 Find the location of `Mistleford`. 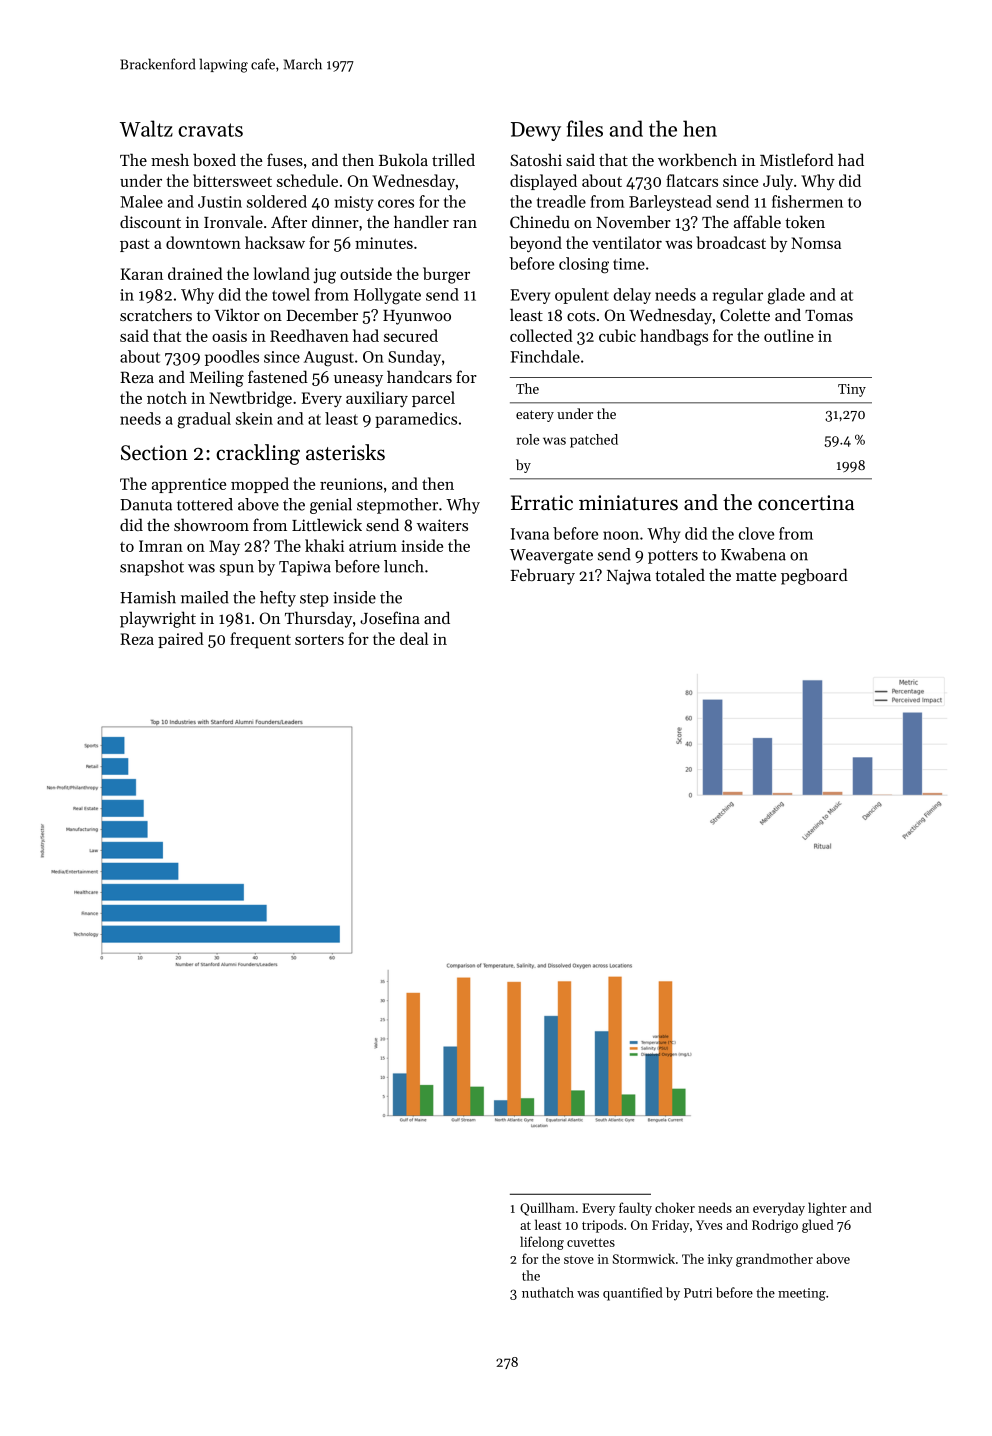

Mistleford is located at coordinates (797, 159).
